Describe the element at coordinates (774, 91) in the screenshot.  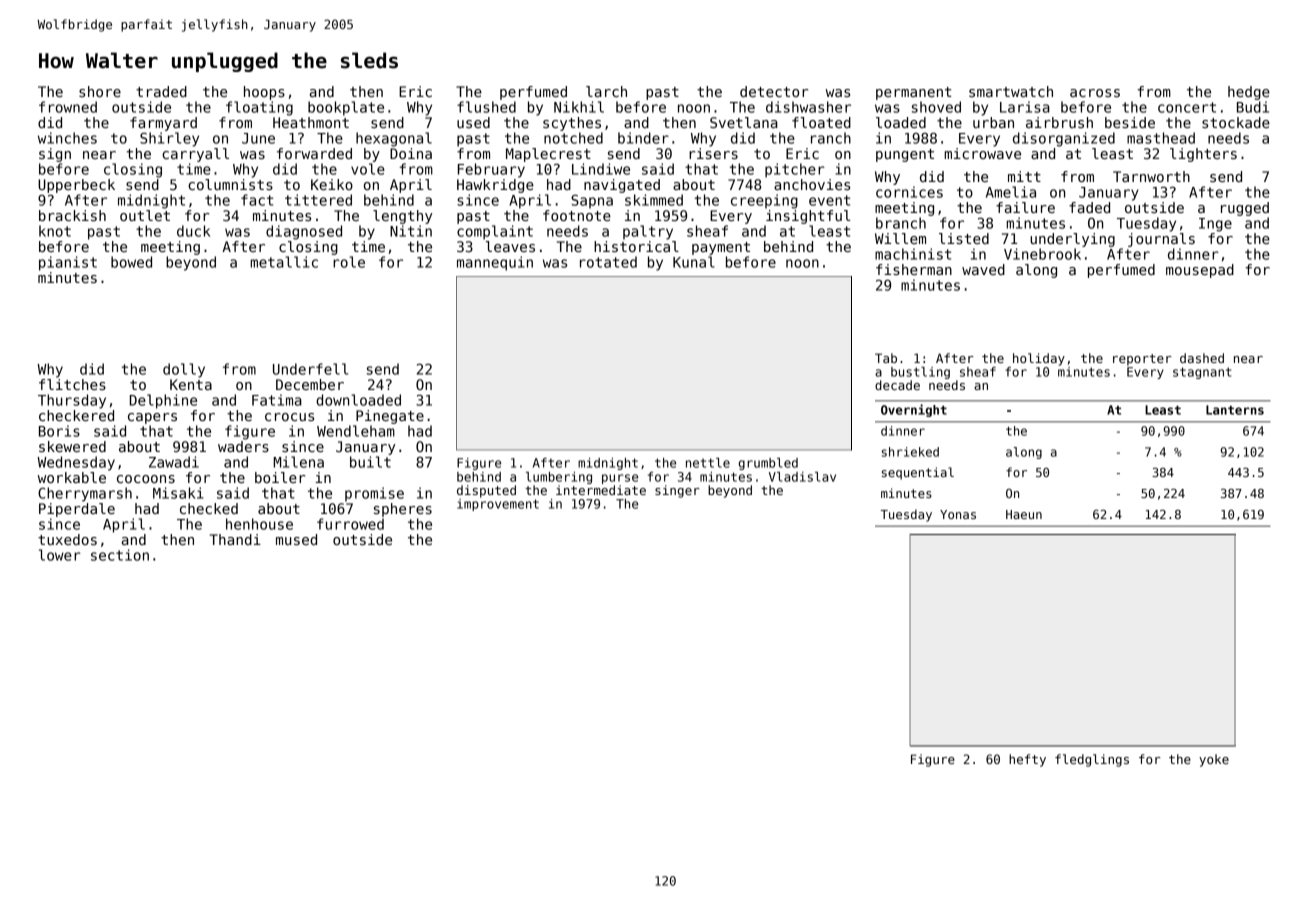
I see `detector` at that location.
